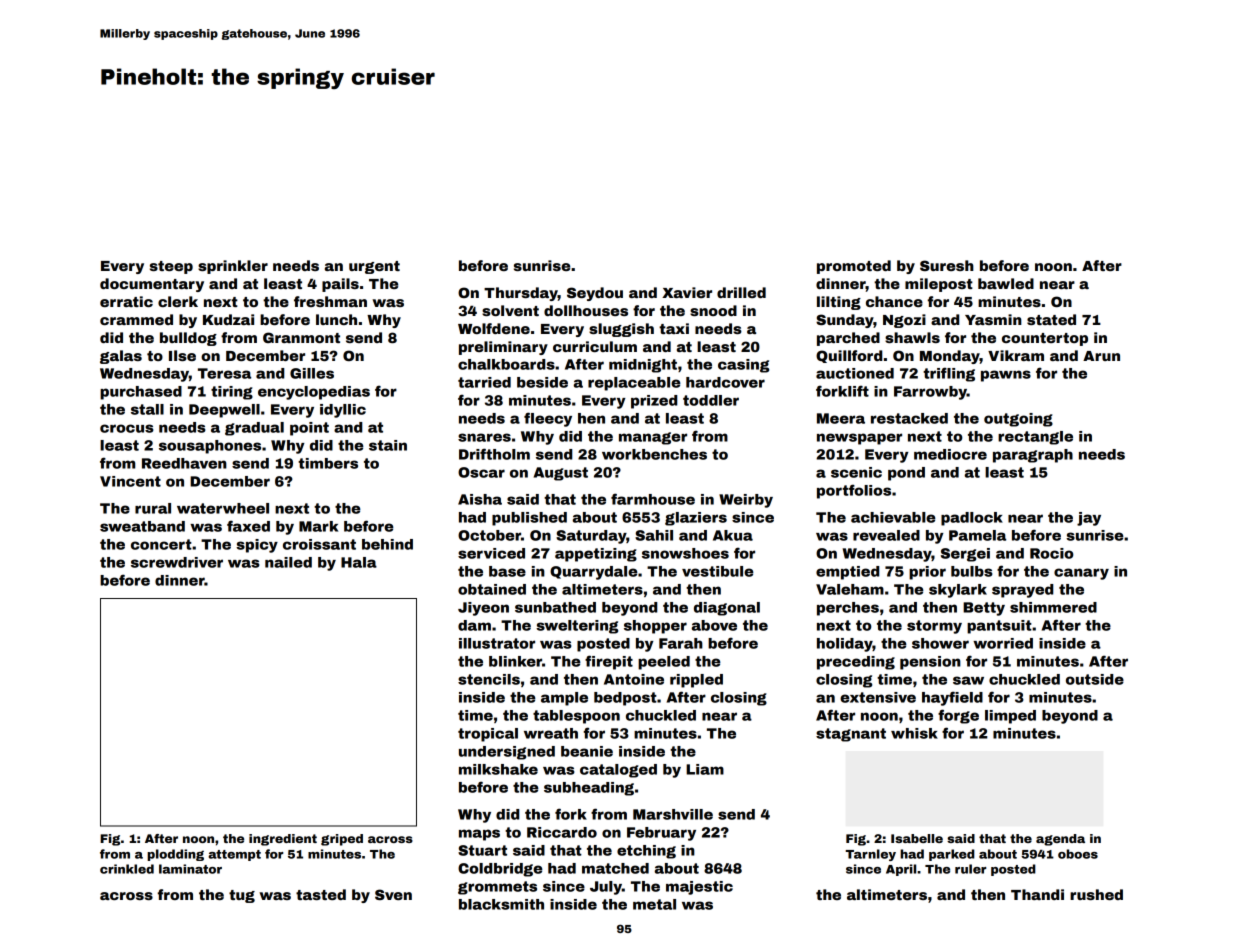  Describe the element at coordinates (136, 319) in the screenshot. I see `crammed` at that location.
